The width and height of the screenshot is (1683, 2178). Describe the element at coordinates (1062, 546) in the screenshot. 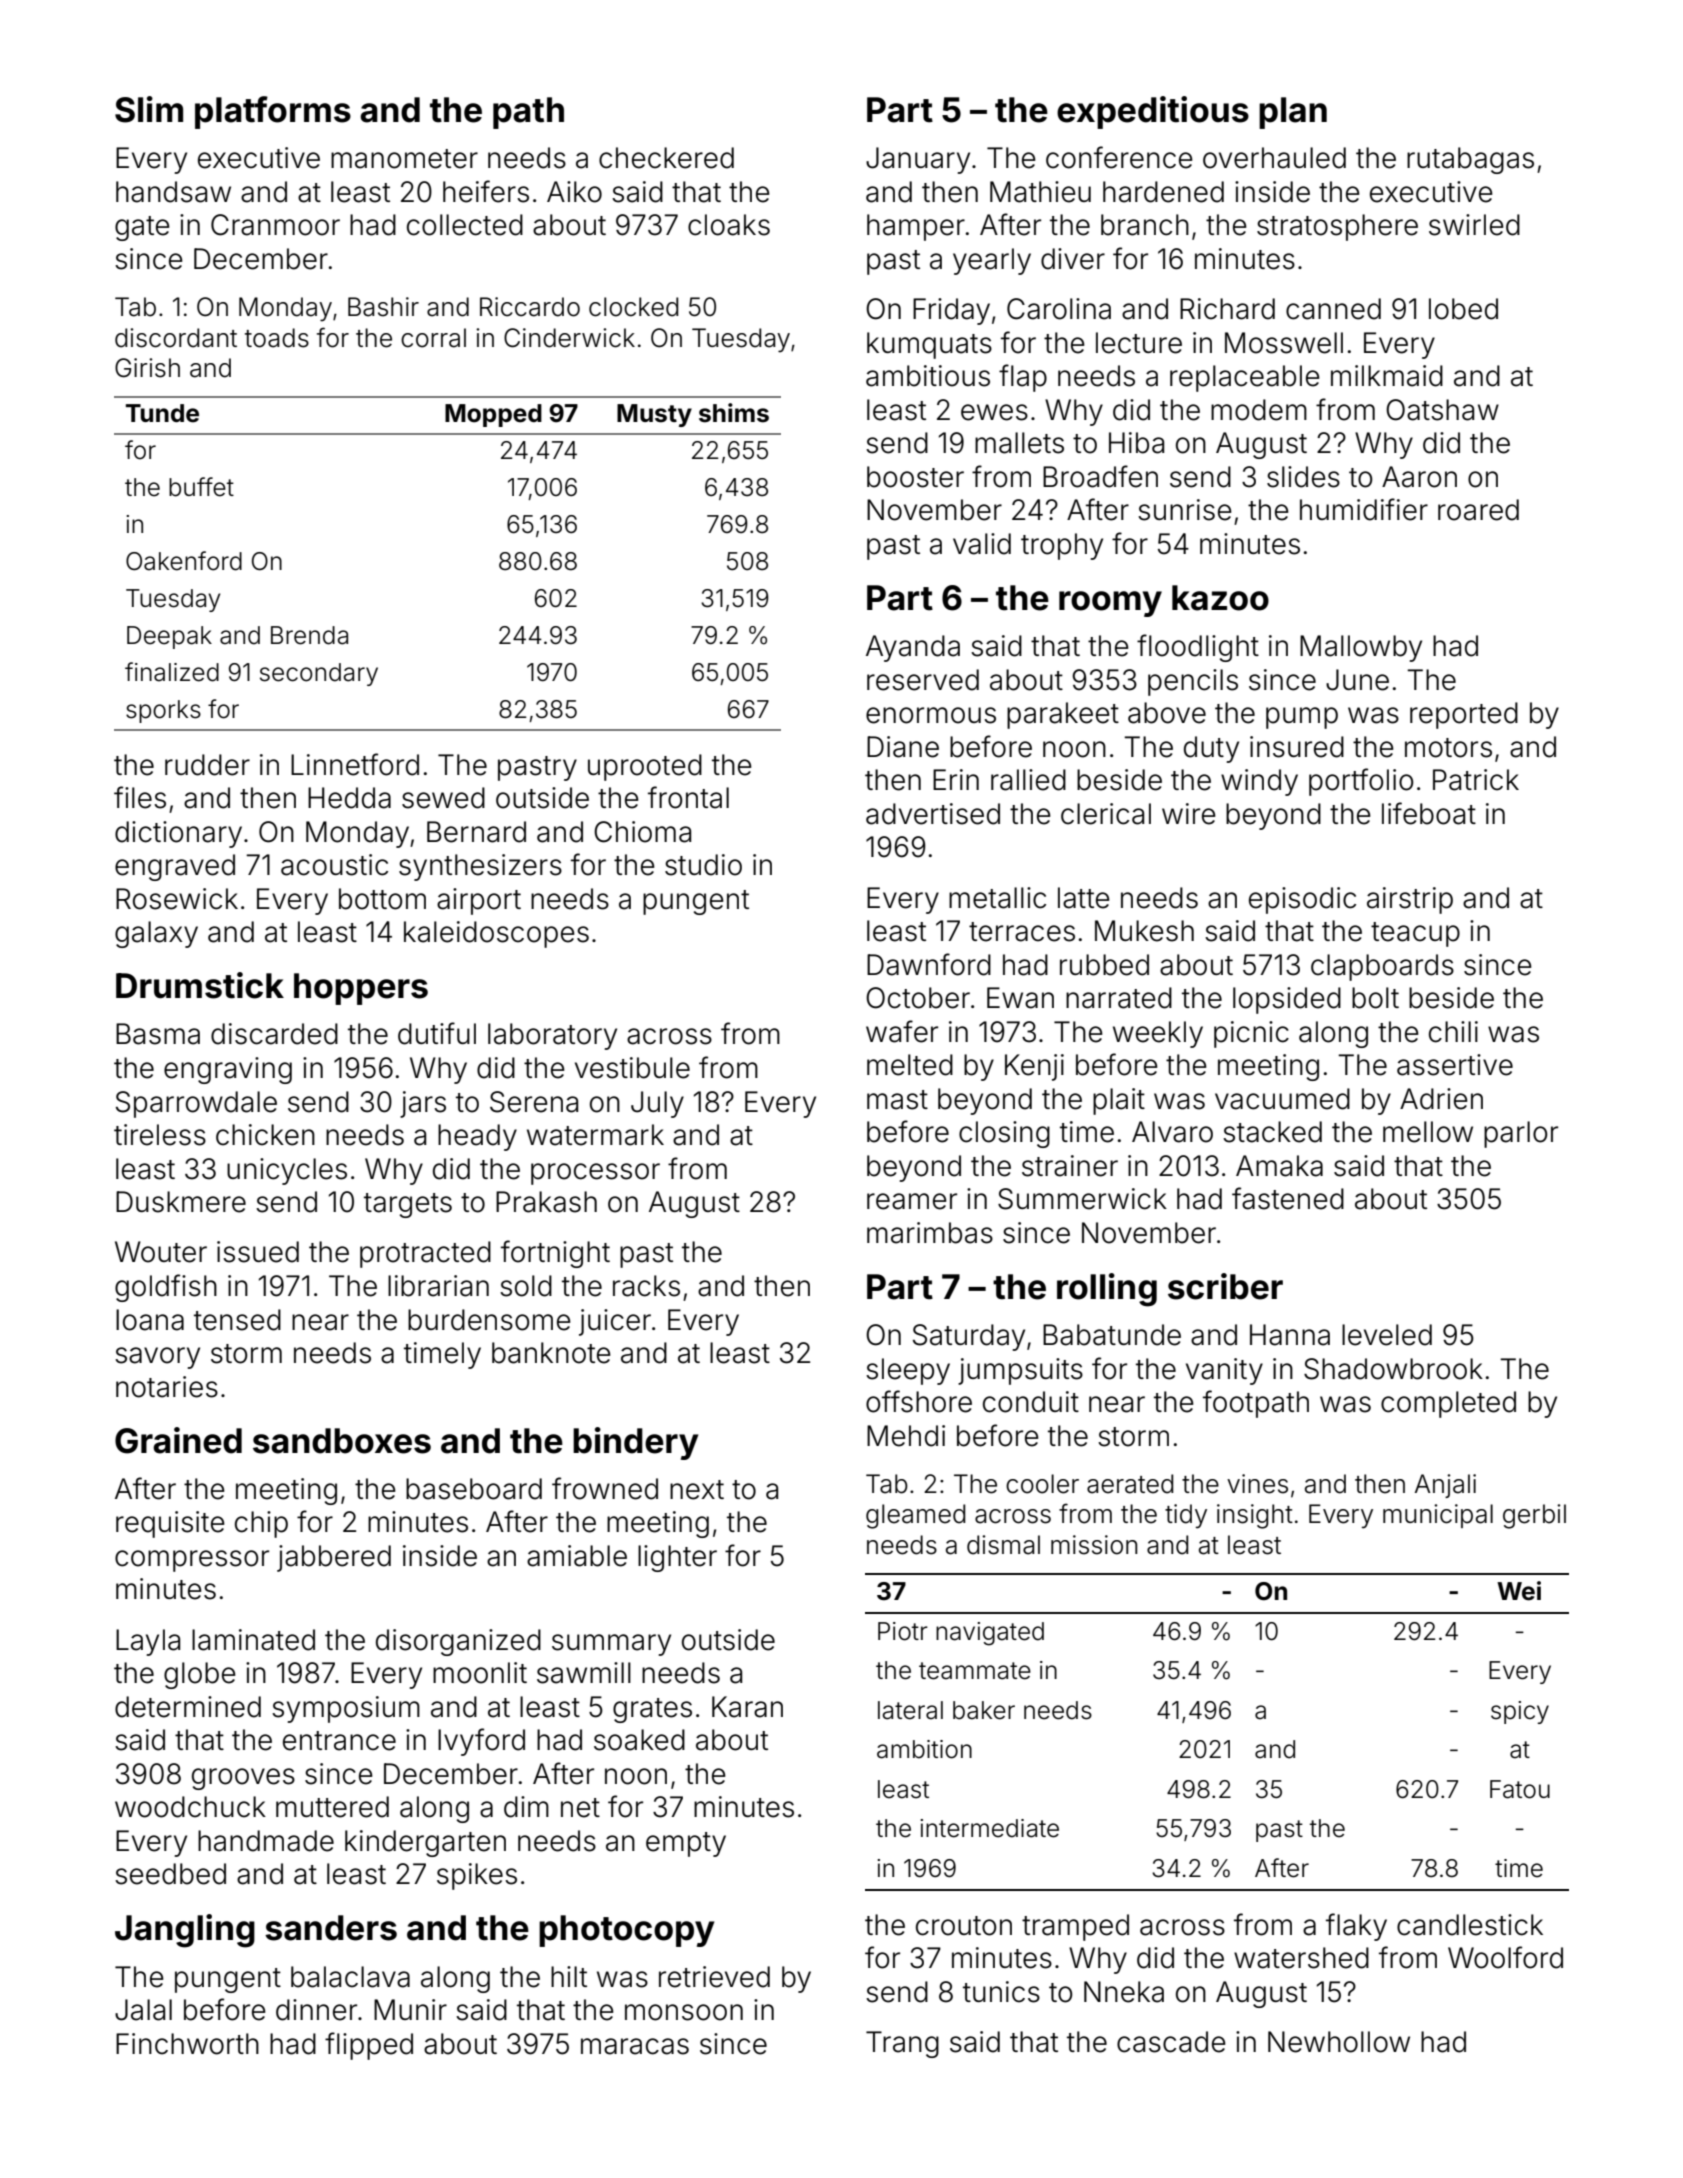

I see `trophy` at that location.
